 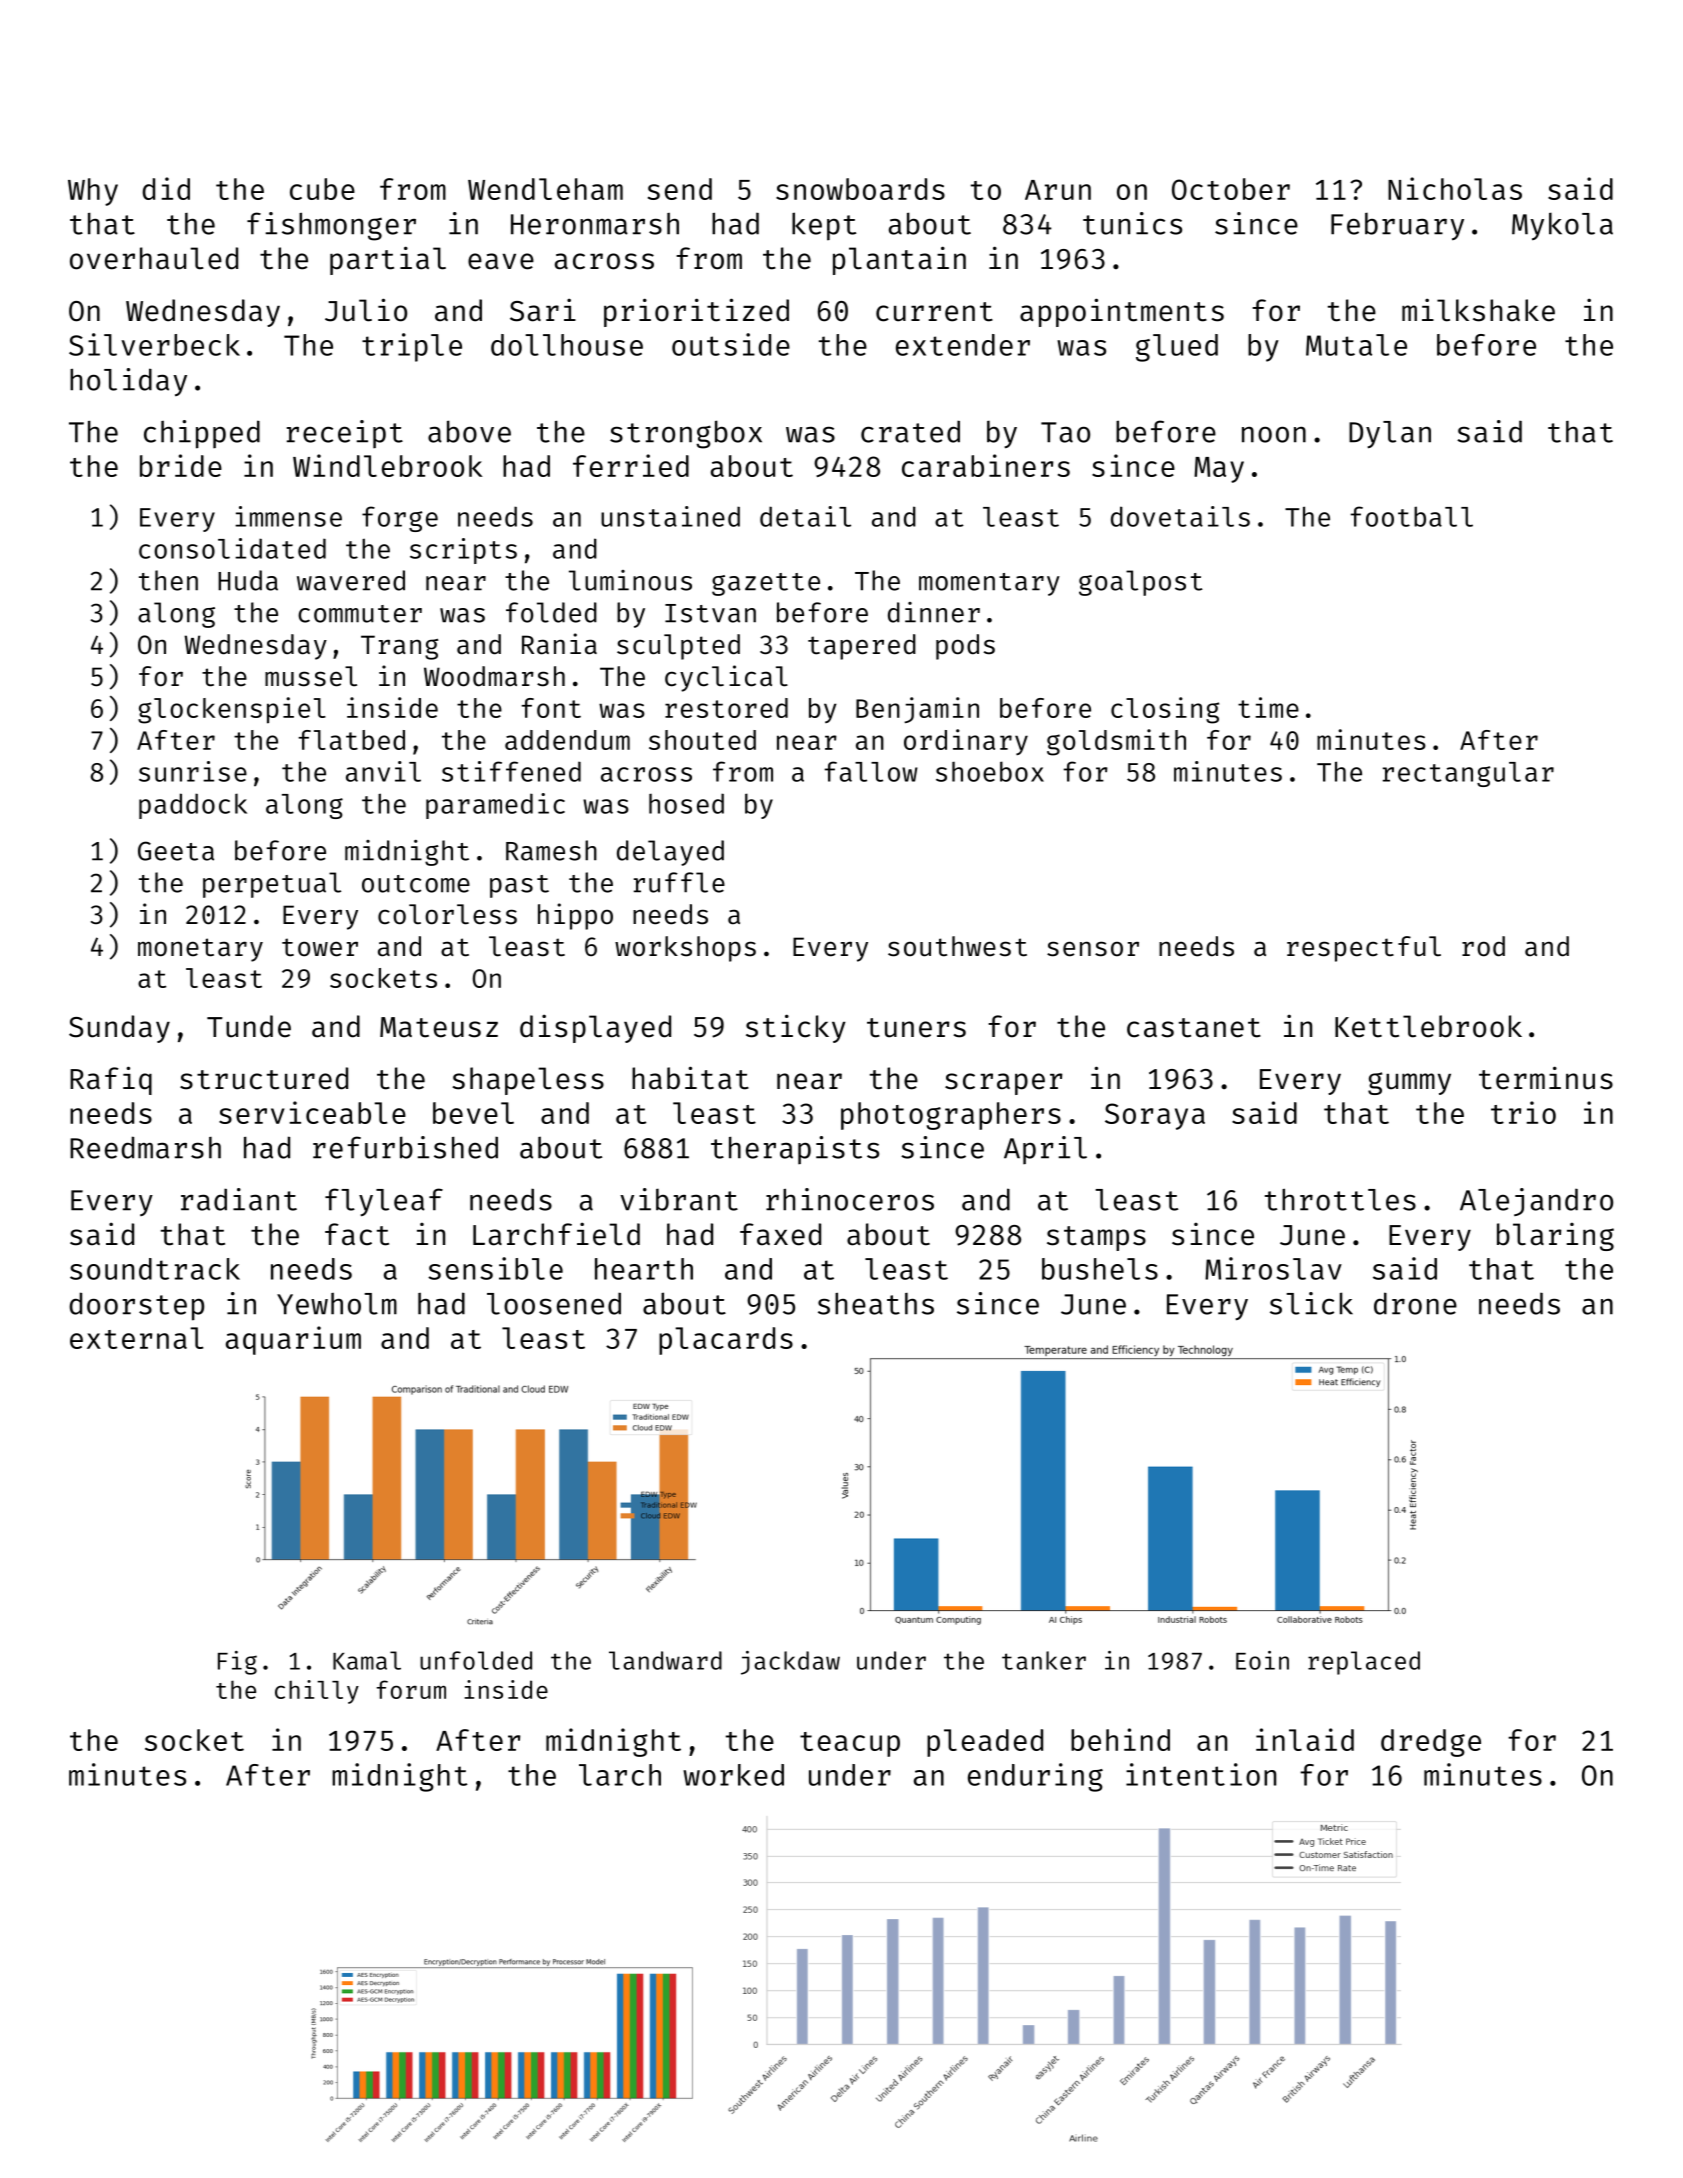 What do you see at coordinates (473, 1113) in the screenshot?
I see `bevel` at bounding box center [473, 1113].
